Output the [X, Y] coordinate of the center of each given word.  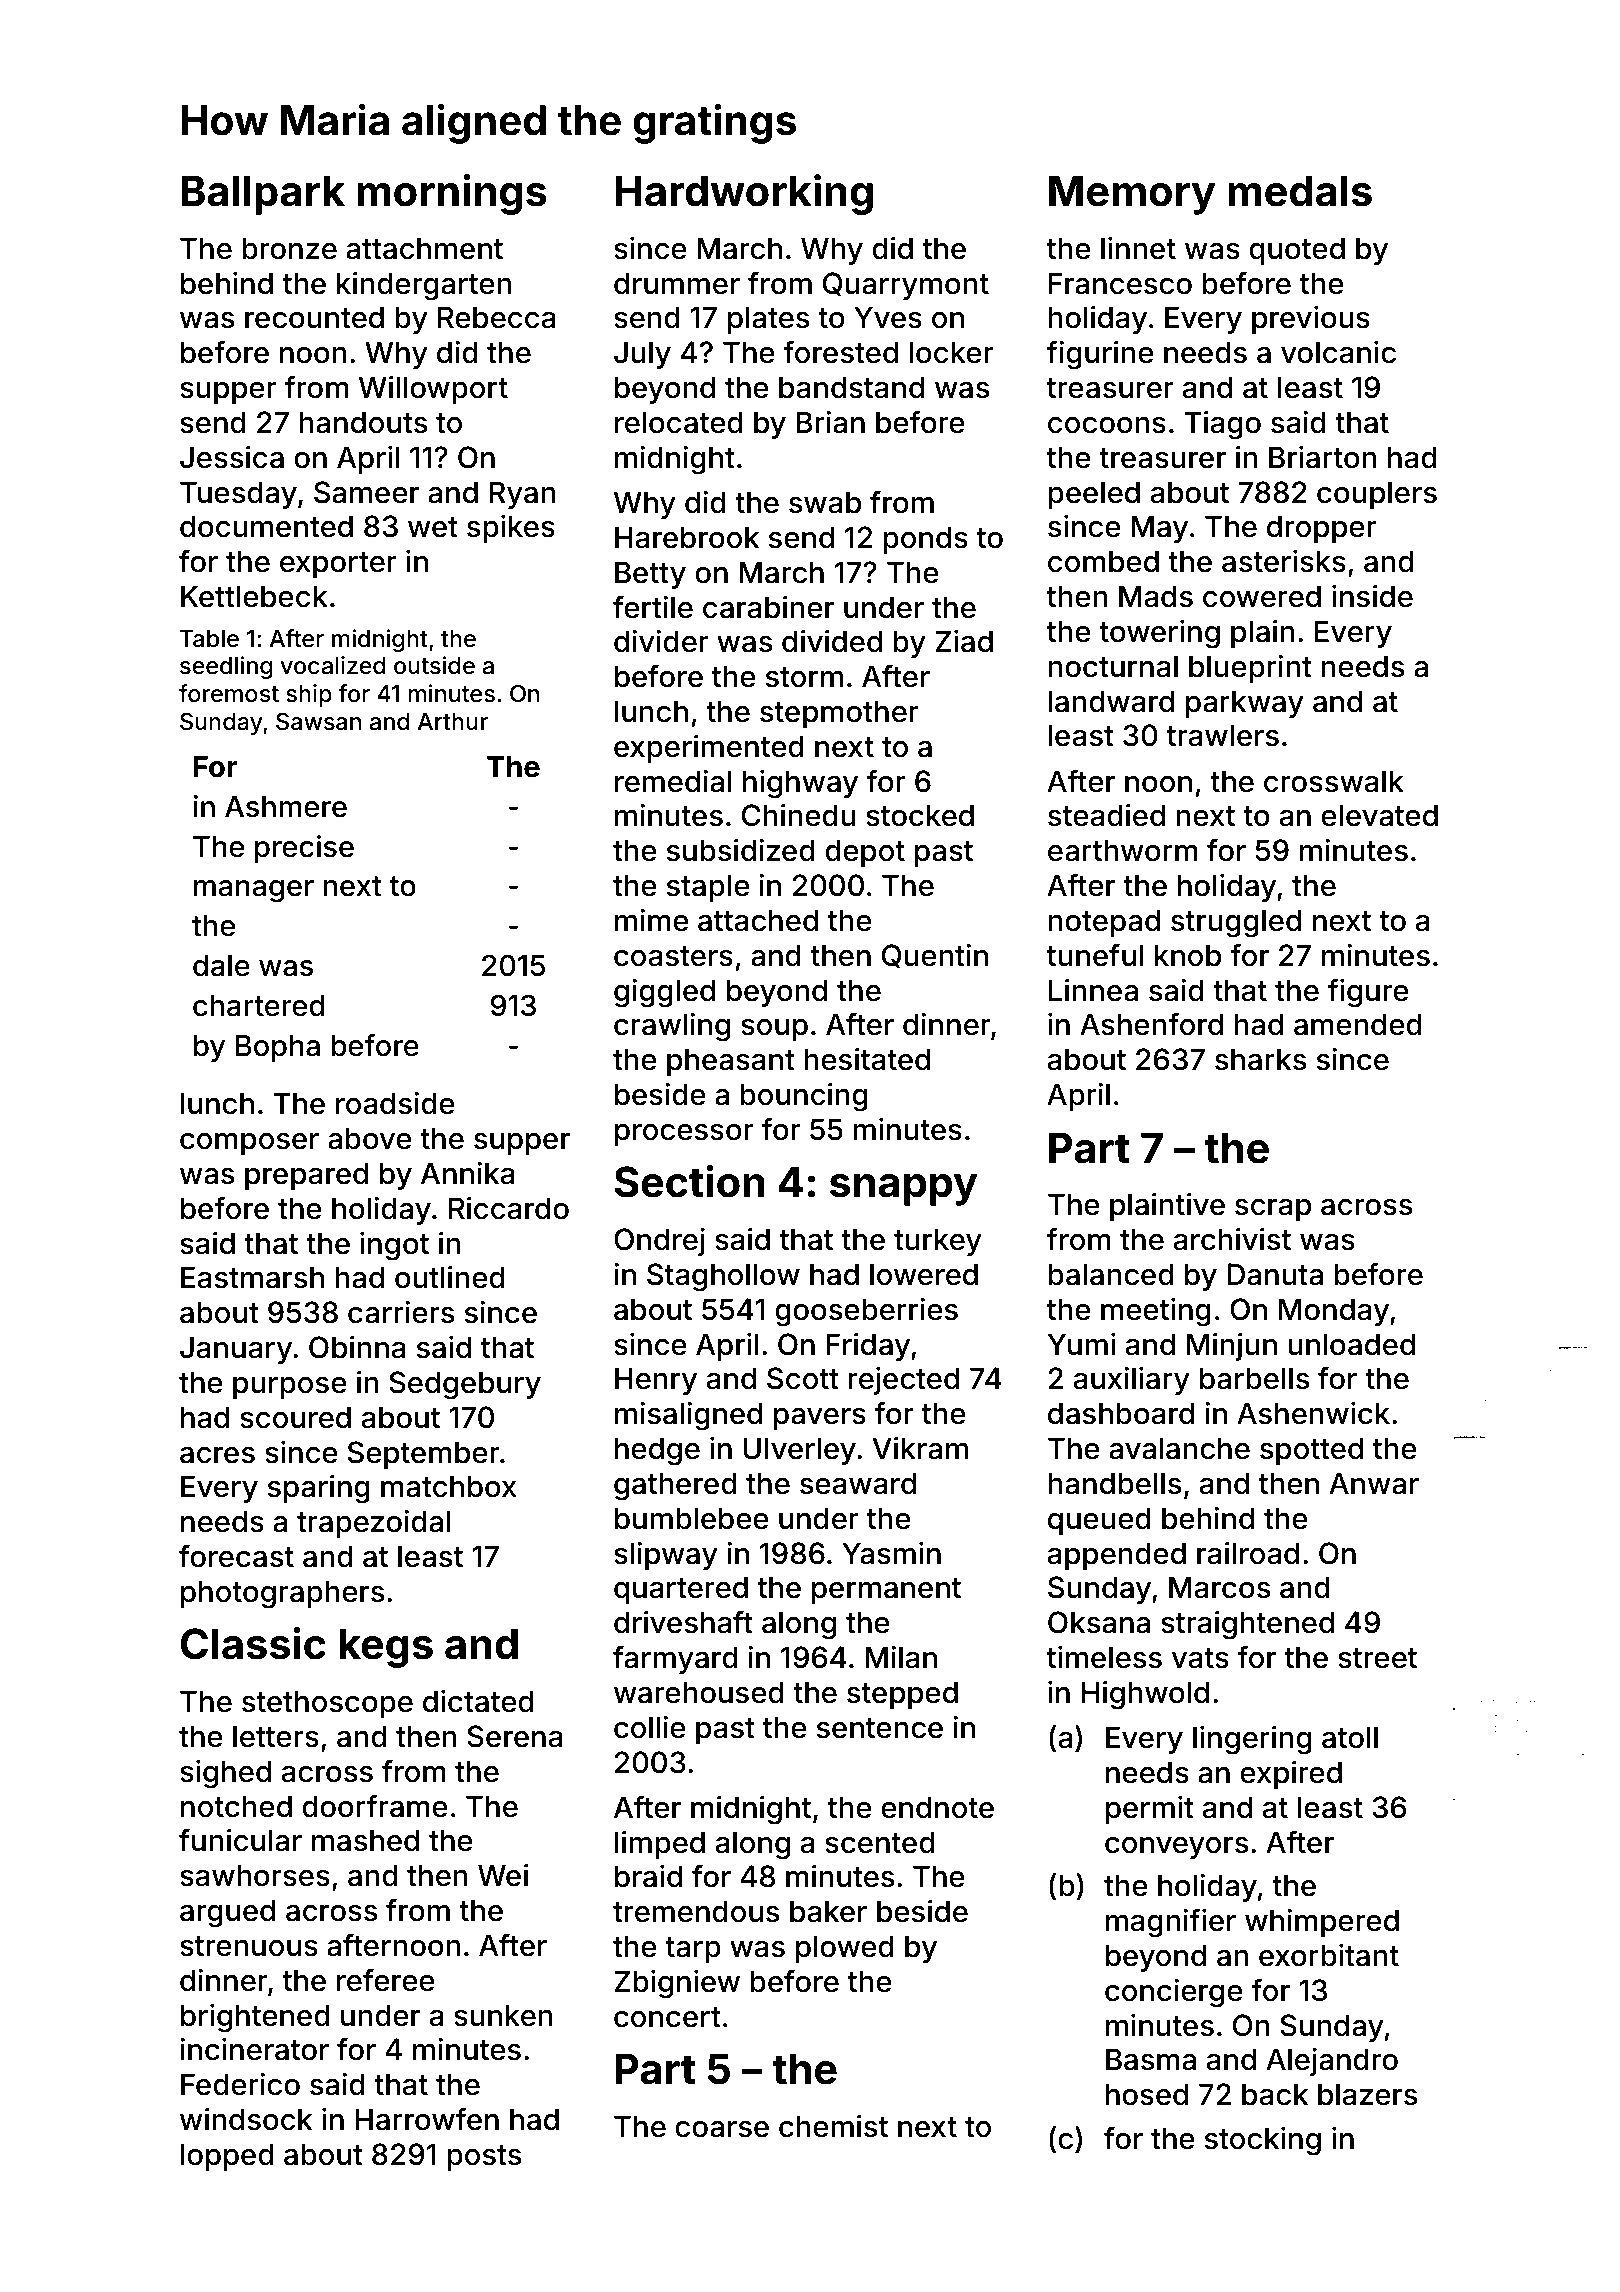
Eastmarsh [252, 1277]
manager [254, 891]
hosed [1147, 2094]
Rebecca [497, 317]
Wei [503, 1875]
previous [1311, 320]
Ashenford [1151, 1024]
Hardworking [744, 194]
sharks [1260, 1059]
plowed [845, 1949]
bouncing [804, 1097]
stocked [920, 815]
